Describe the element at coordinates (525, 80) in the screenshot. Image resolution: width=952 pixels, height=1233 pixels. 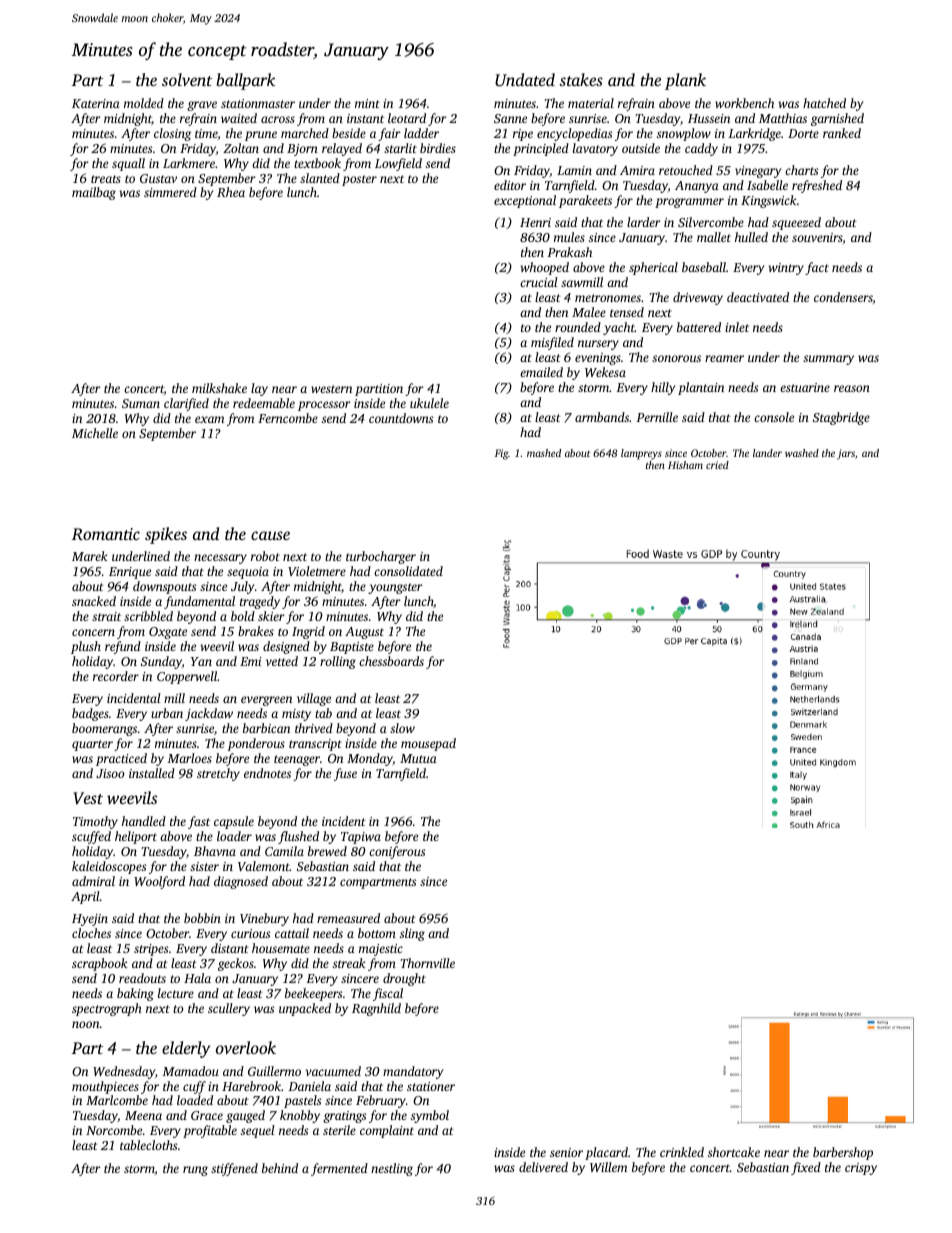
I see `Undated` at that location.
